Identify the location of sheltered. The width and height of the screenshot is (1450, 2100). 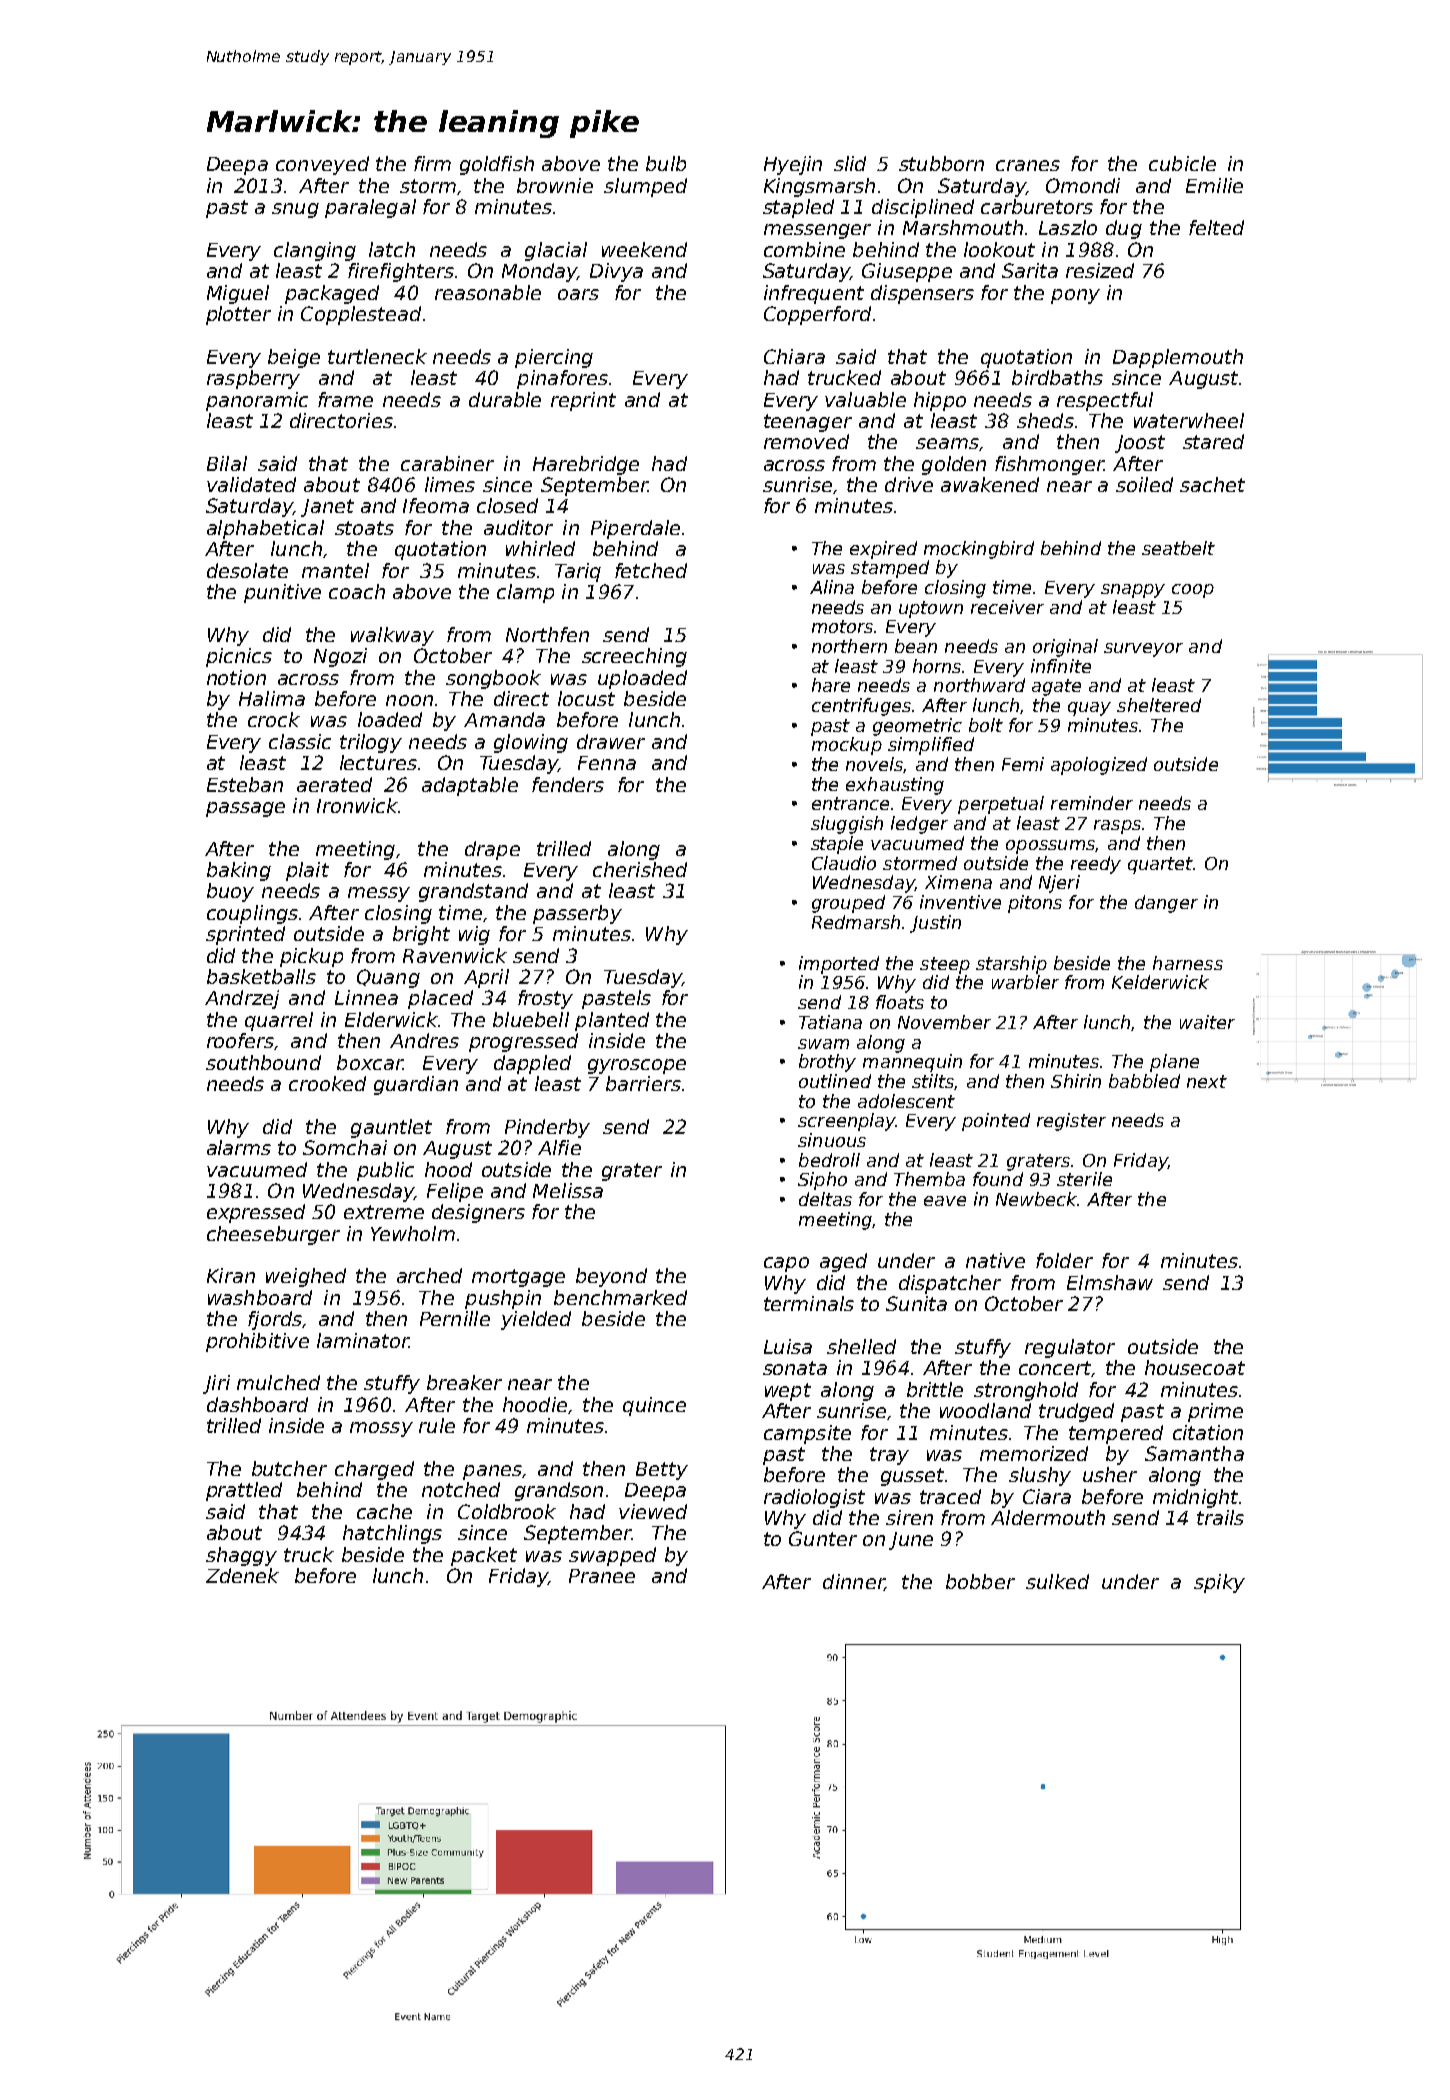
(1159, 705).
